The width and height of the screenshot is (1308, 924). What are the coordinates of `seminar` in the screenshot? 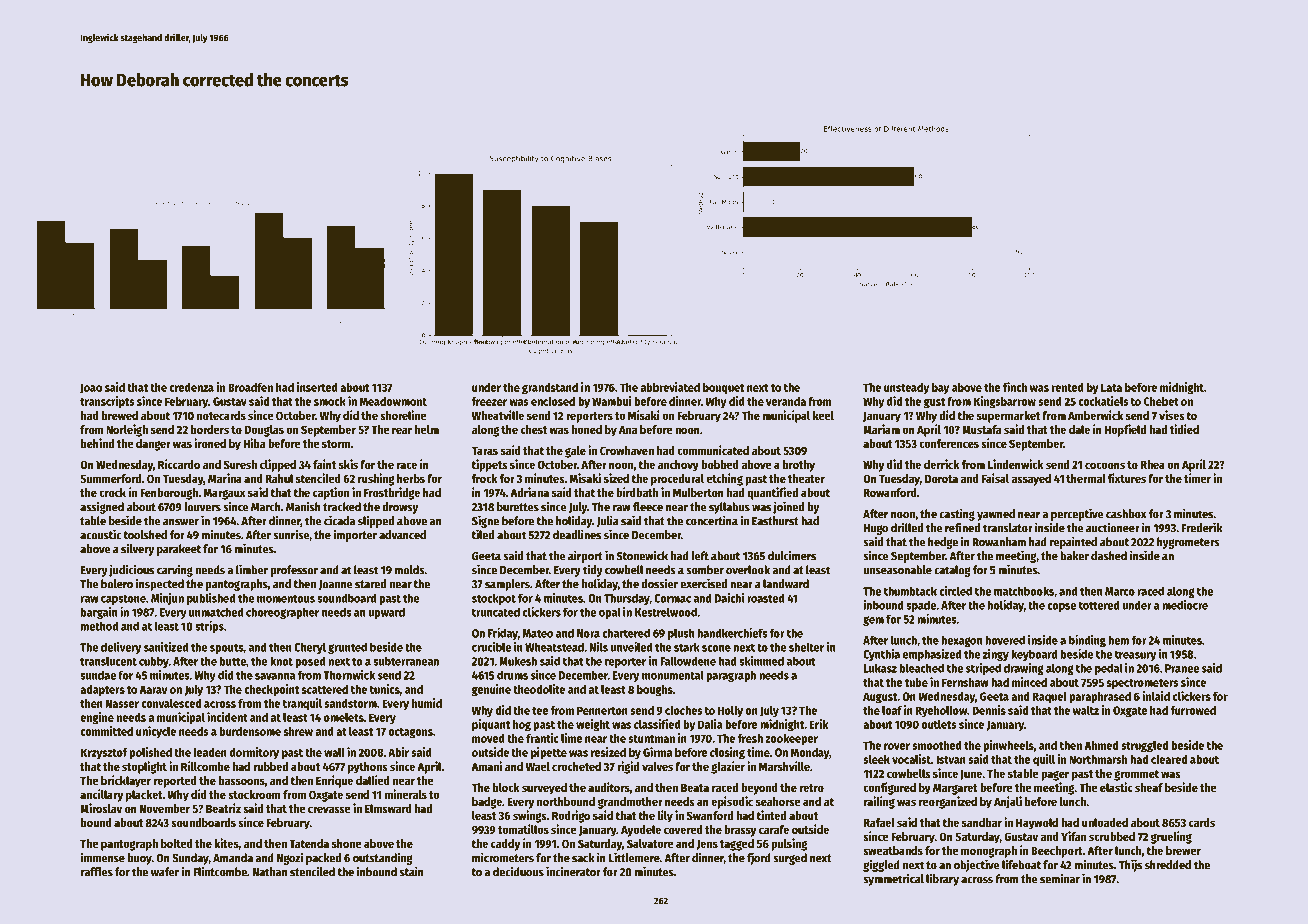 It's located at (1060, 878).
